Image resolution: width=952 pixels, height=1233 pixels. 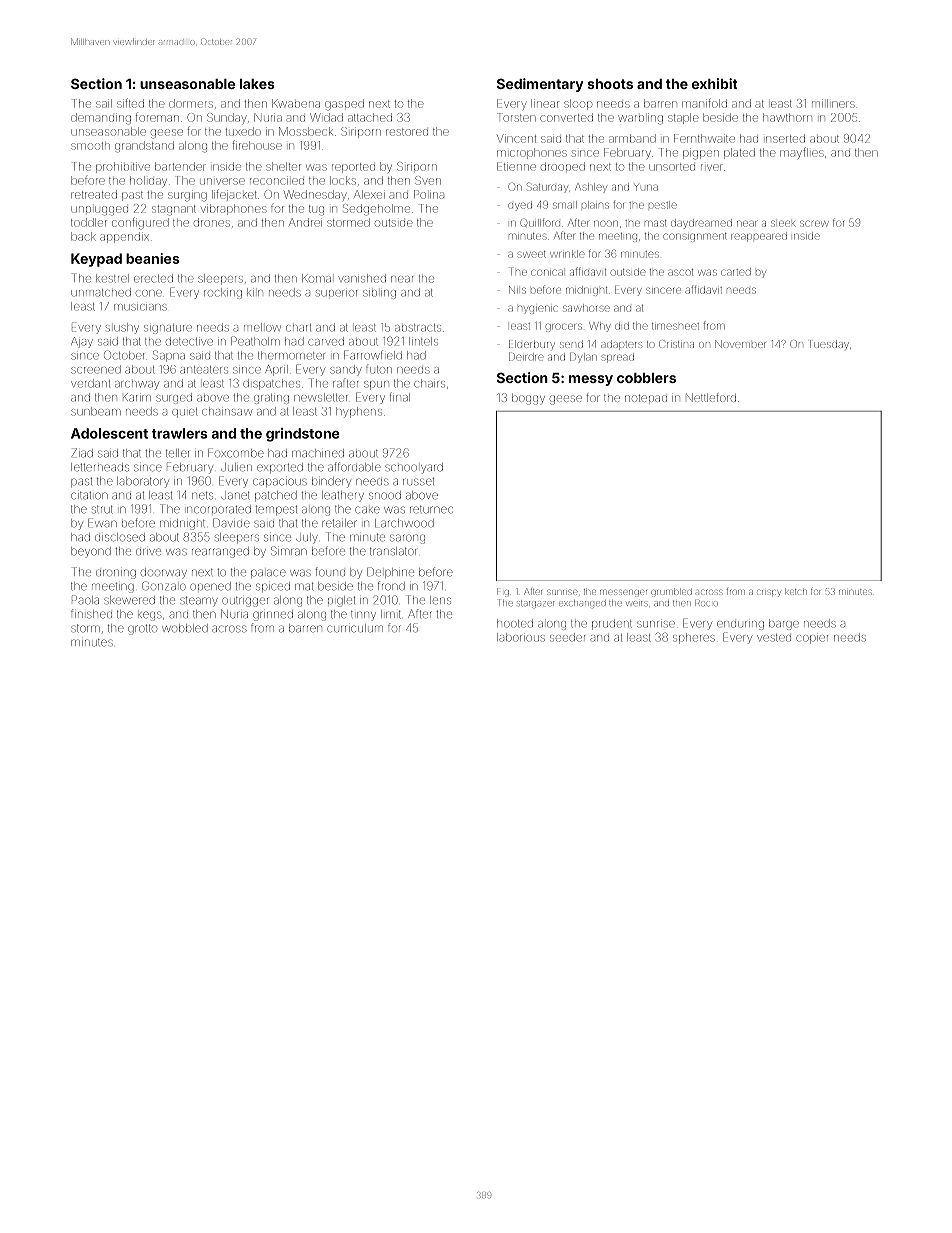 What do you see at coordinates (257, 84) in the screenshot?
I see `lakes` at bounding box center [257, 84].
